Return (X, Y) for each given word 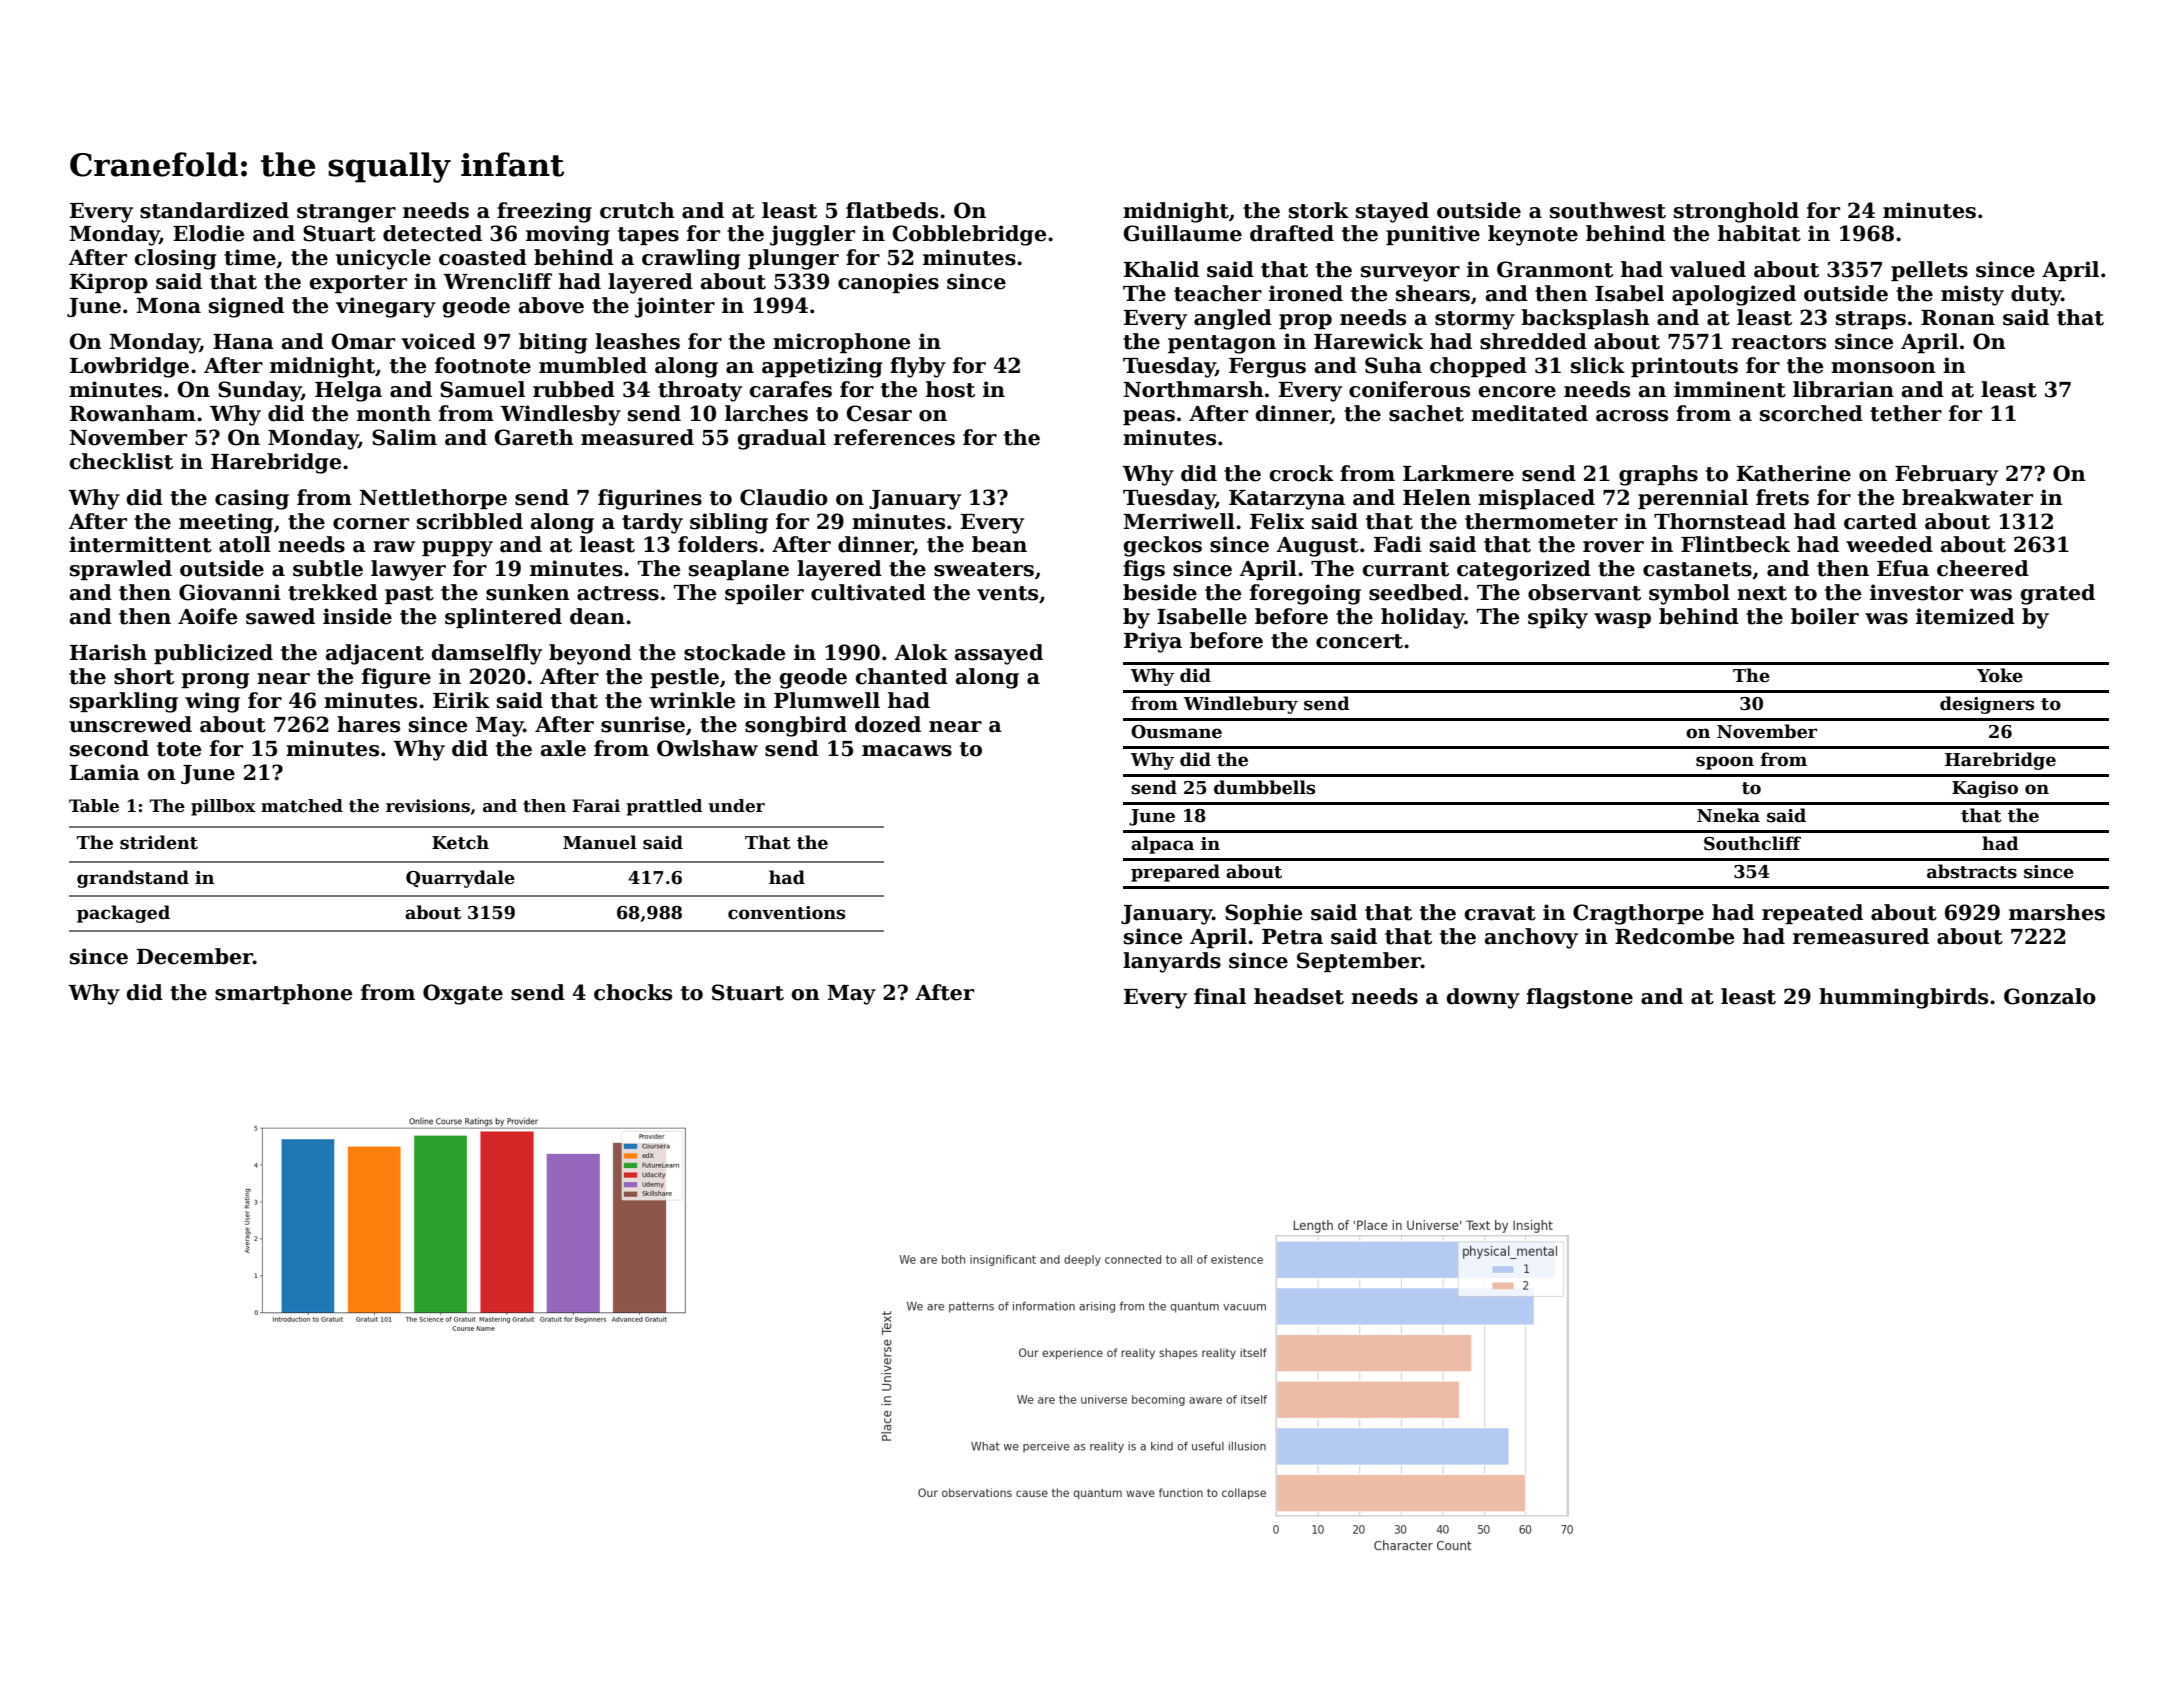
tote (179, 749)
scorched (1811, 413)
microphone (841, 343)
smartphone (283, 994)
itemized (1965, 616)
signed (246, 307)
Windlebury (1241, 705)
